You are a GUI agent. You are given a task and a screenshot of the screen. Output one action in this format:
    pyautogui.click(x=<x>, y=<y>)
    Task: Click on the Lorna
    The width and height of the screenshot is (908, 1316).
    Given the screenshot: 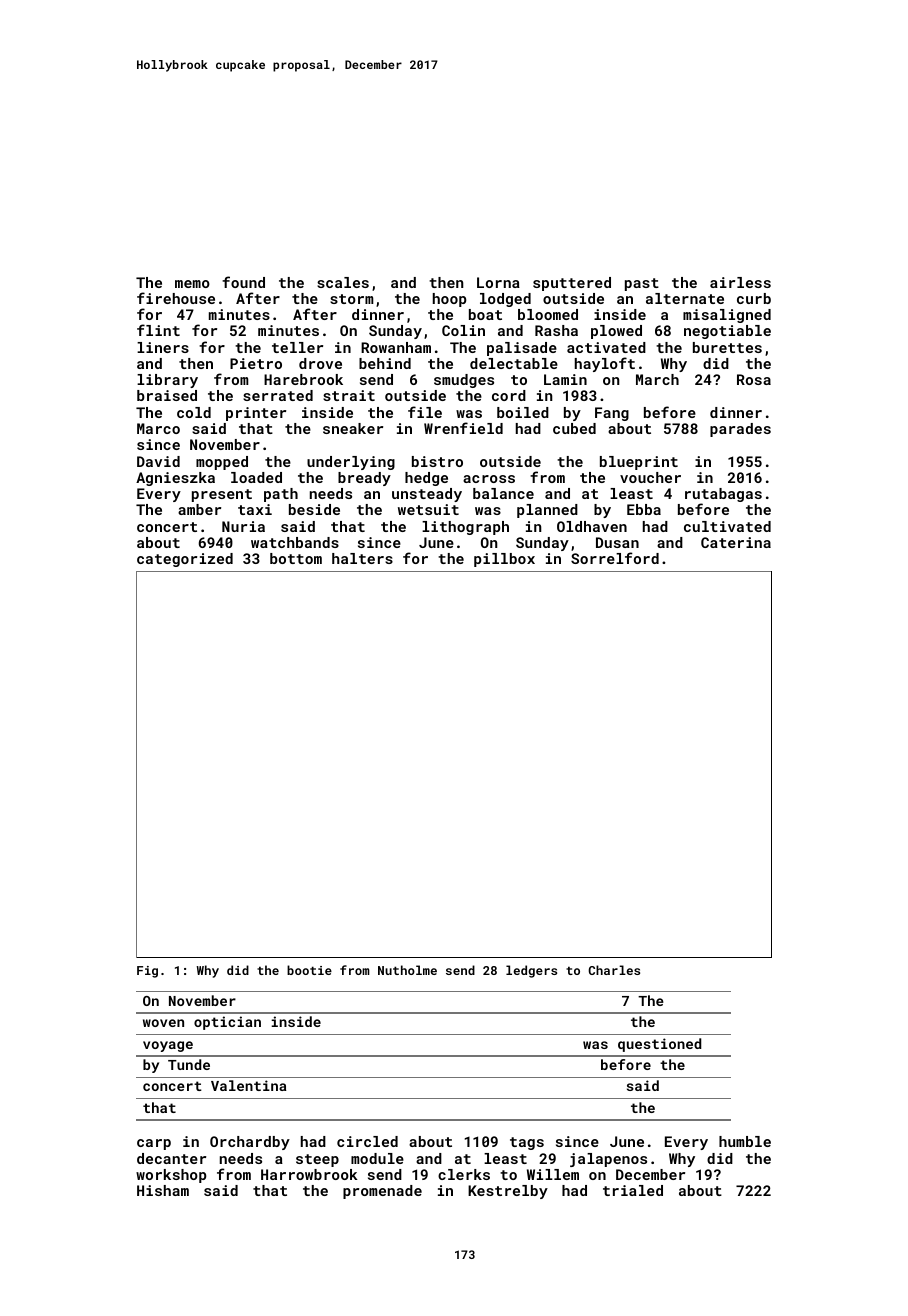 What is the action you would take?
    pyautogui.click(x=498, y=282)
